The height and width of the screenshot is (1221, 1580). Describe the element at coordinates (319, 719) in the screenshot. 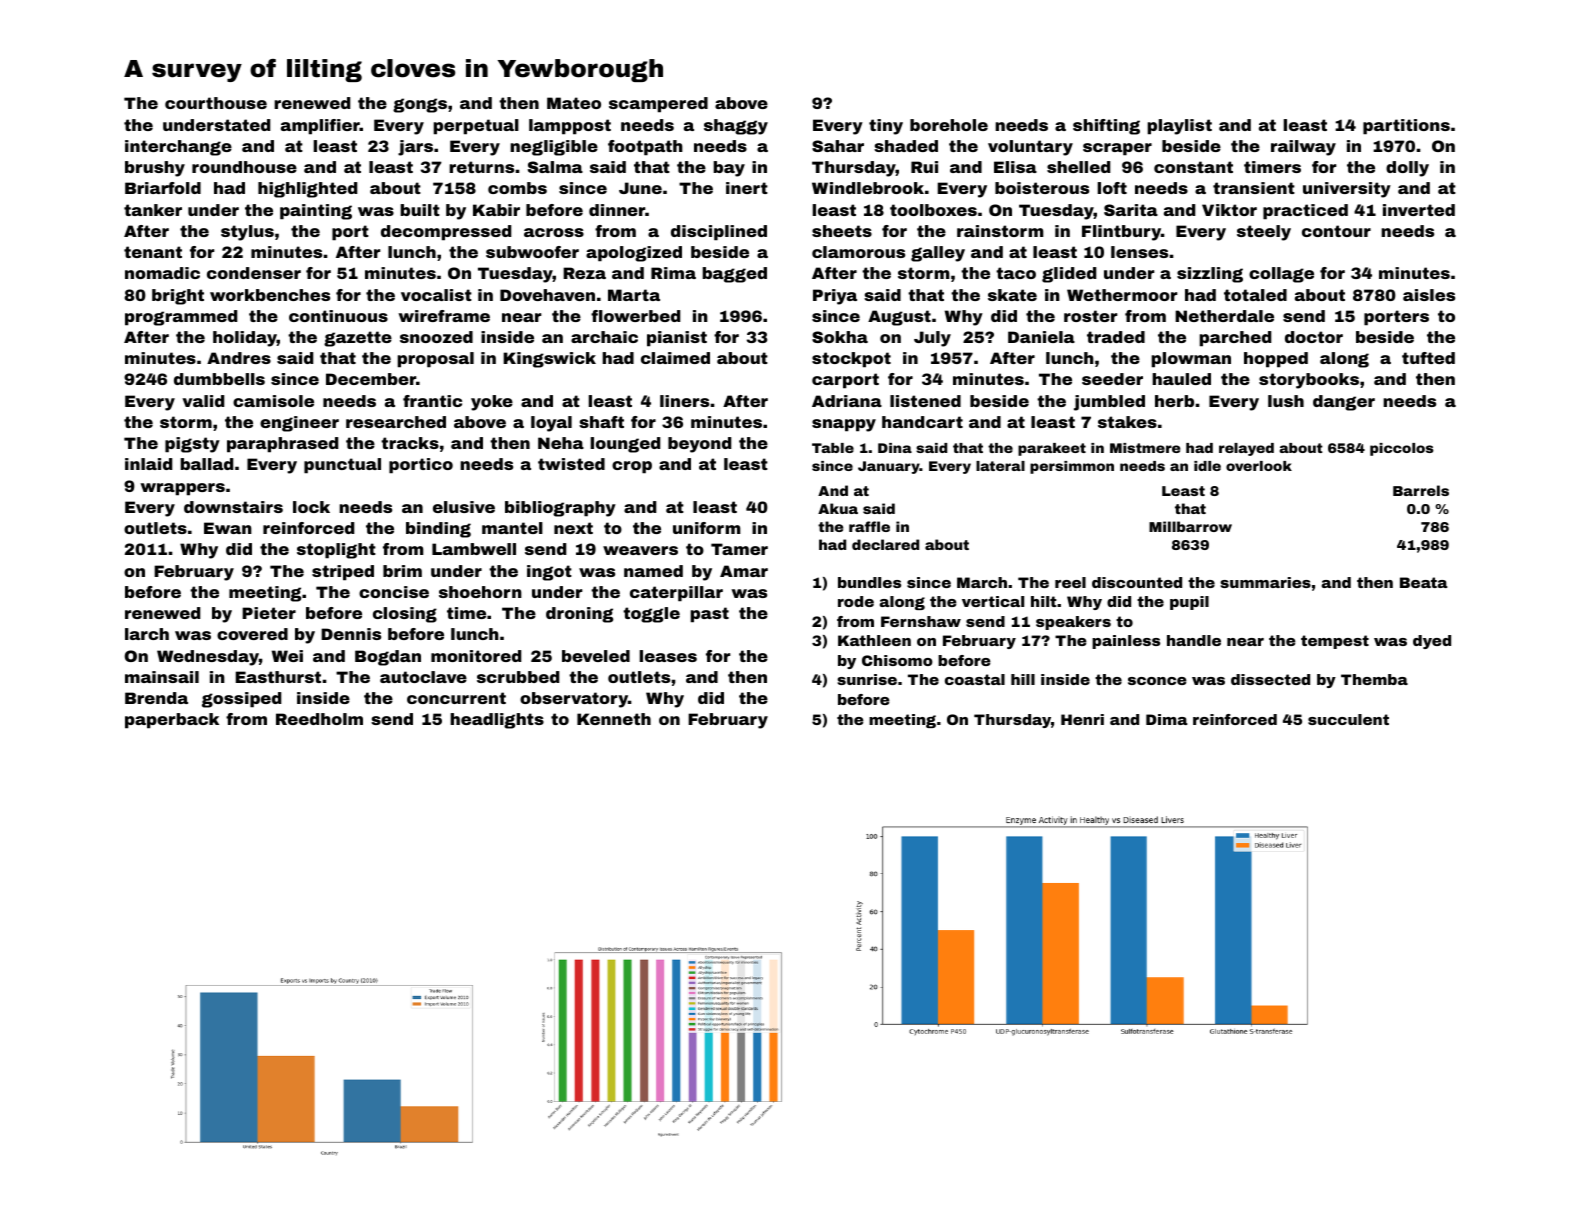

I see `Reedholm` at that location.
